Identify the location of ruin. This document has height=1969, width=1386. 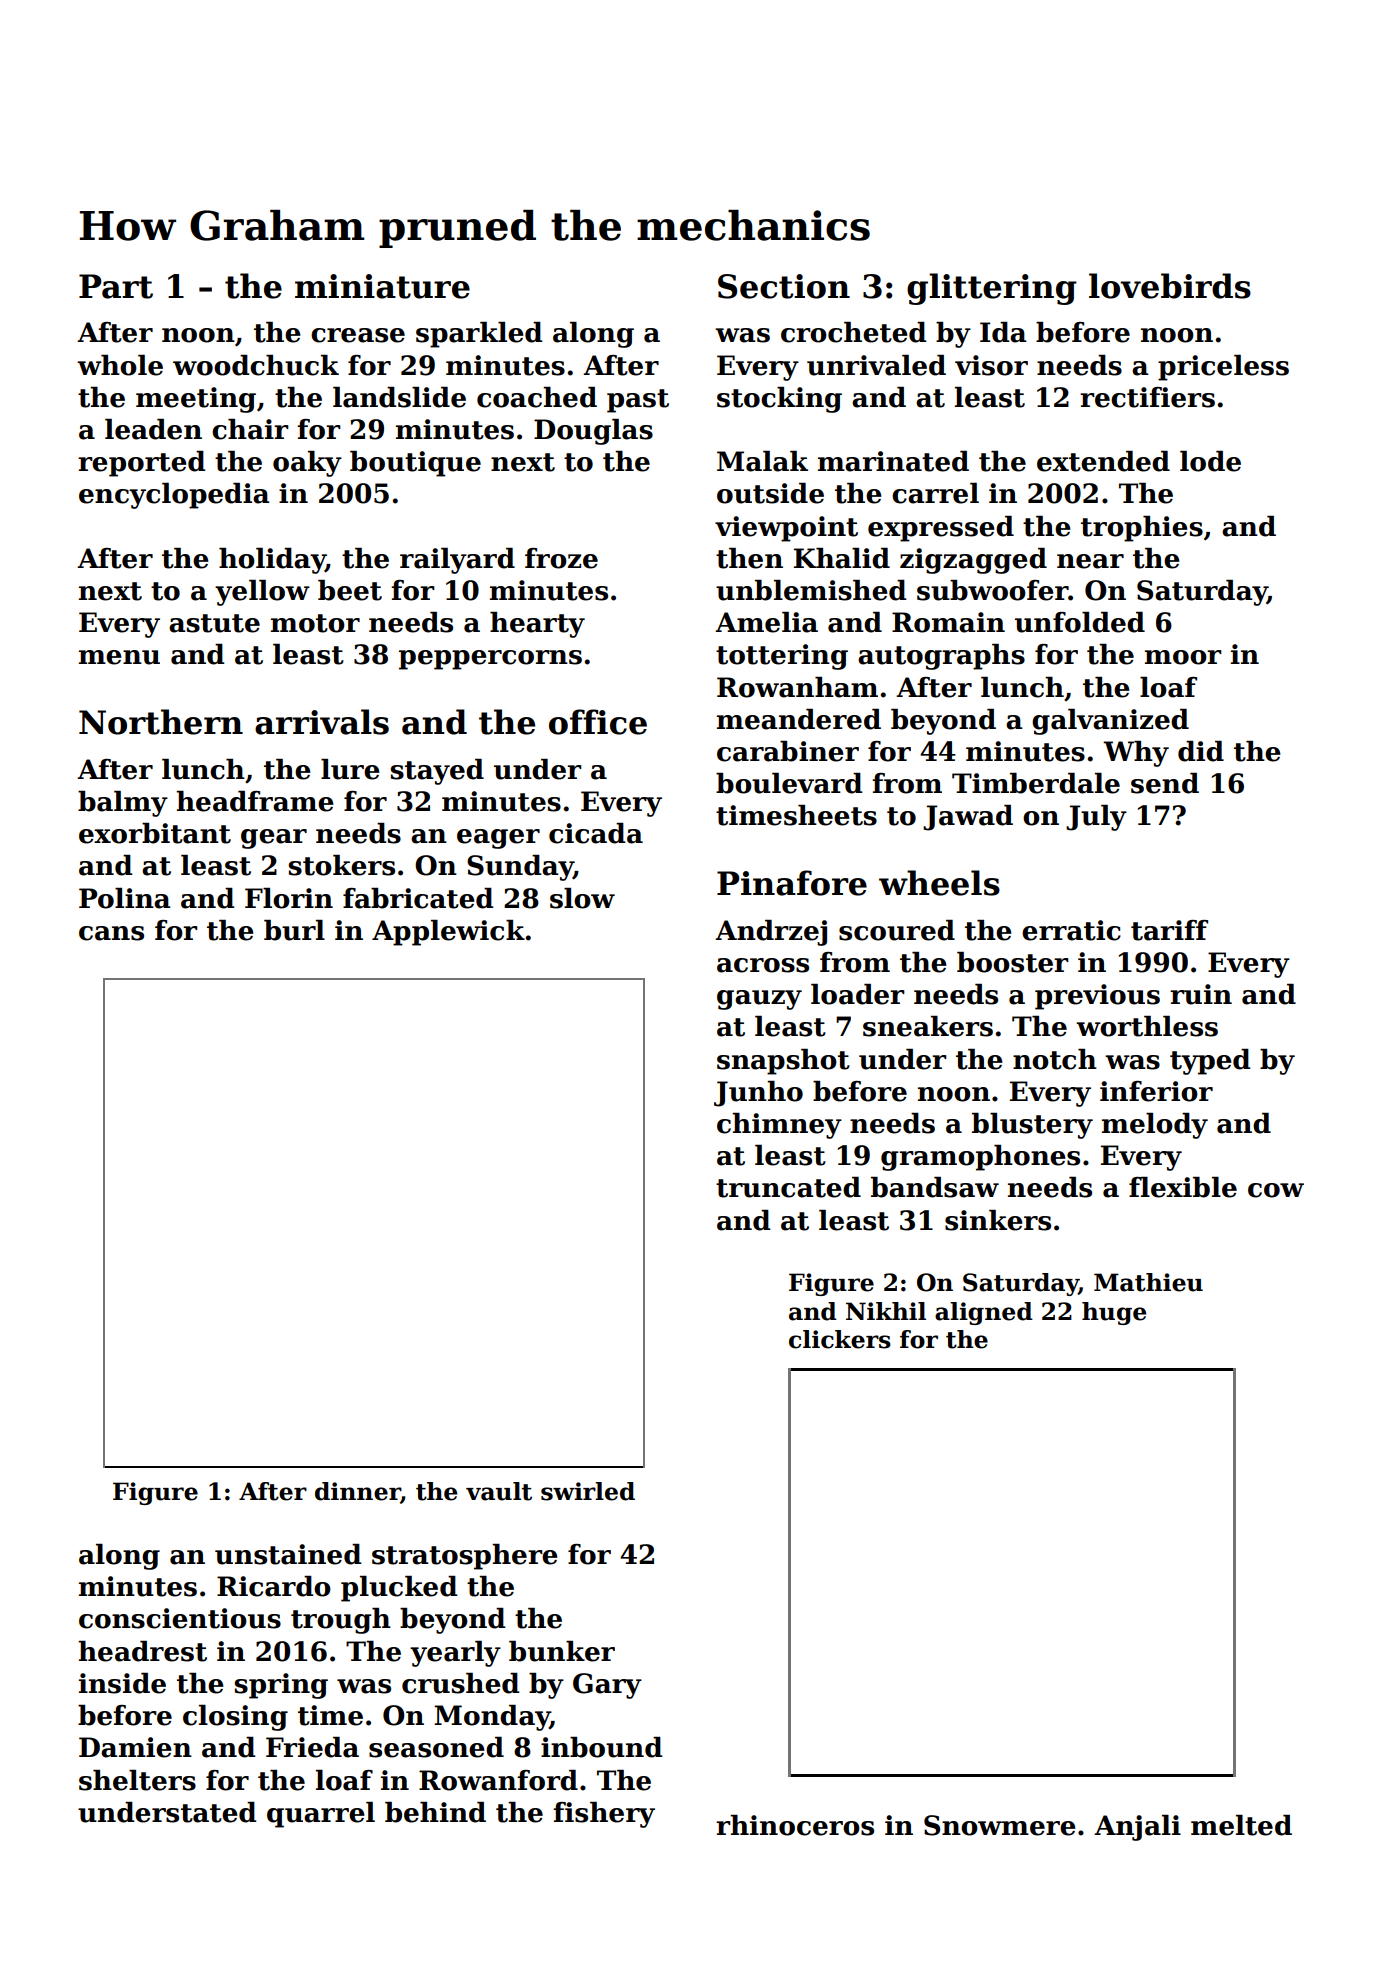
(1201, 994).
